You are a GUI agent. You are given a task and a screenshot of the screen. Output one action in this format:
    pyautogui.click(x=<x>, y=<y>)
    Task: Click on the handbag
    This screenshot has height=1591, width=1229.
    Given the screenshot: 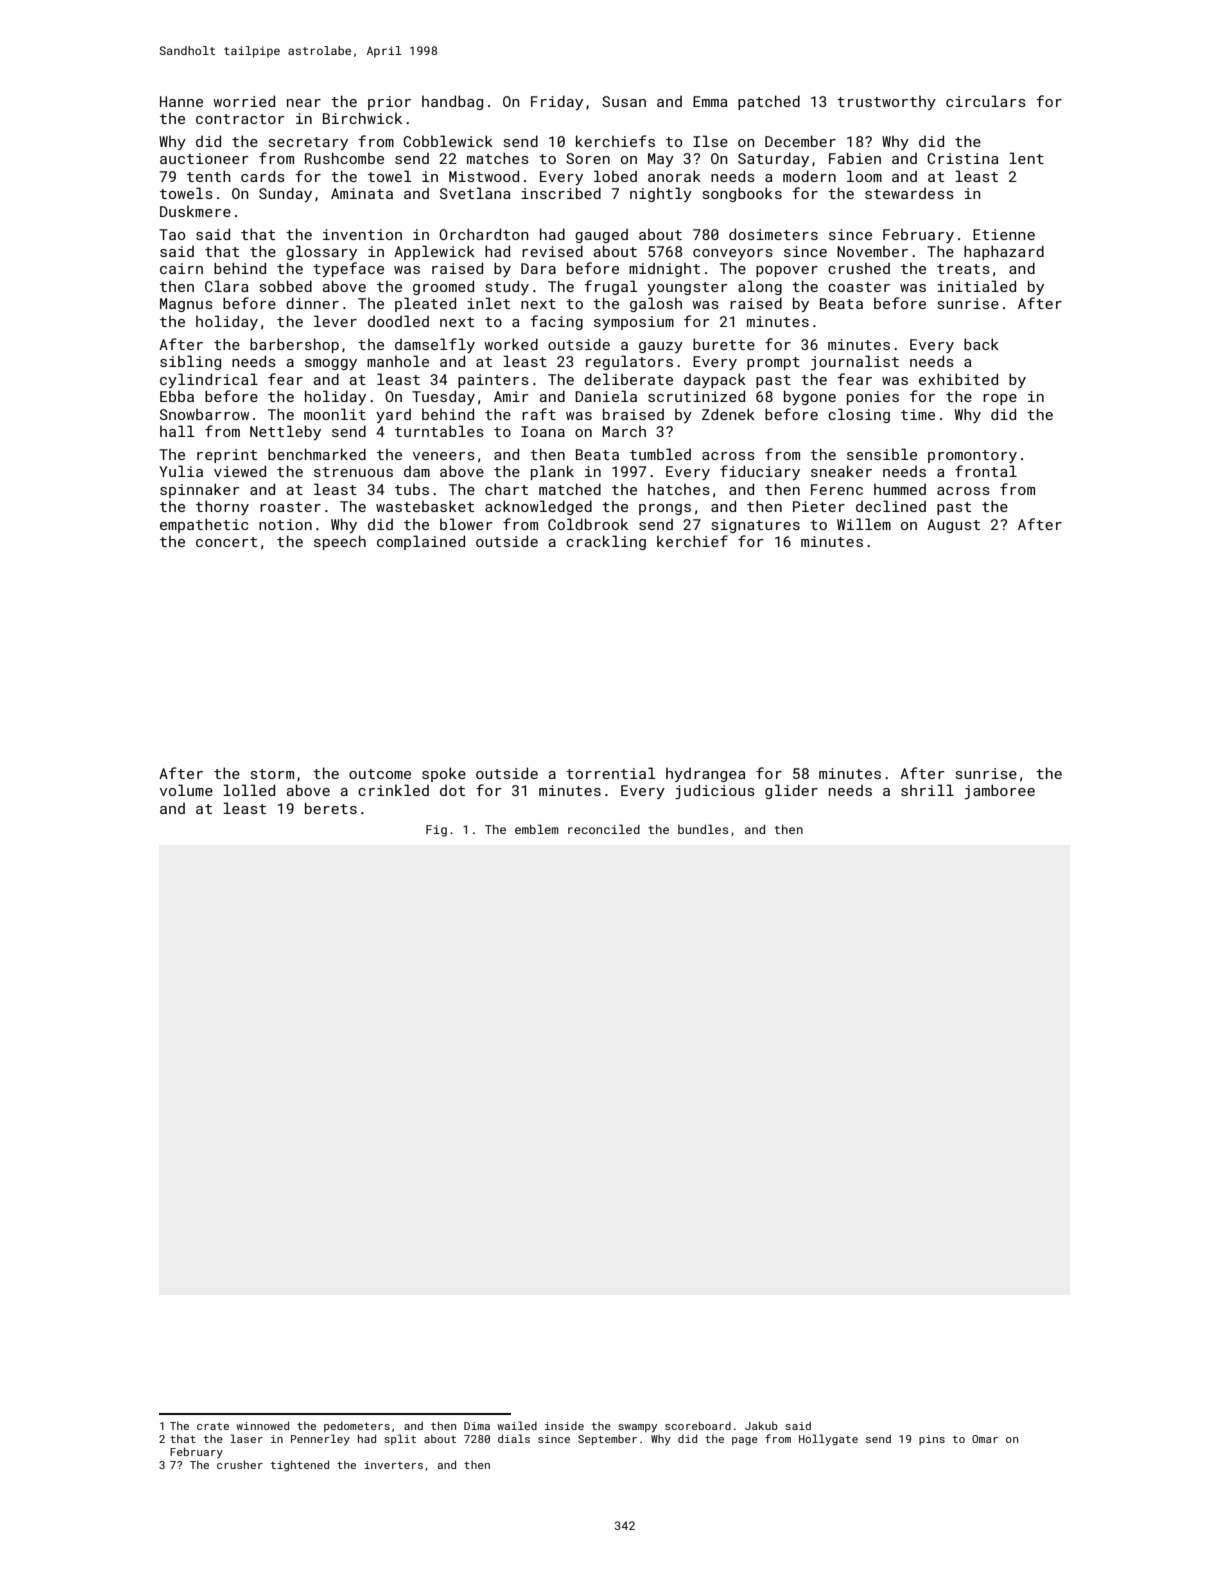 What is the action you would take?
    pyautogui.click(x=452, y=102)
